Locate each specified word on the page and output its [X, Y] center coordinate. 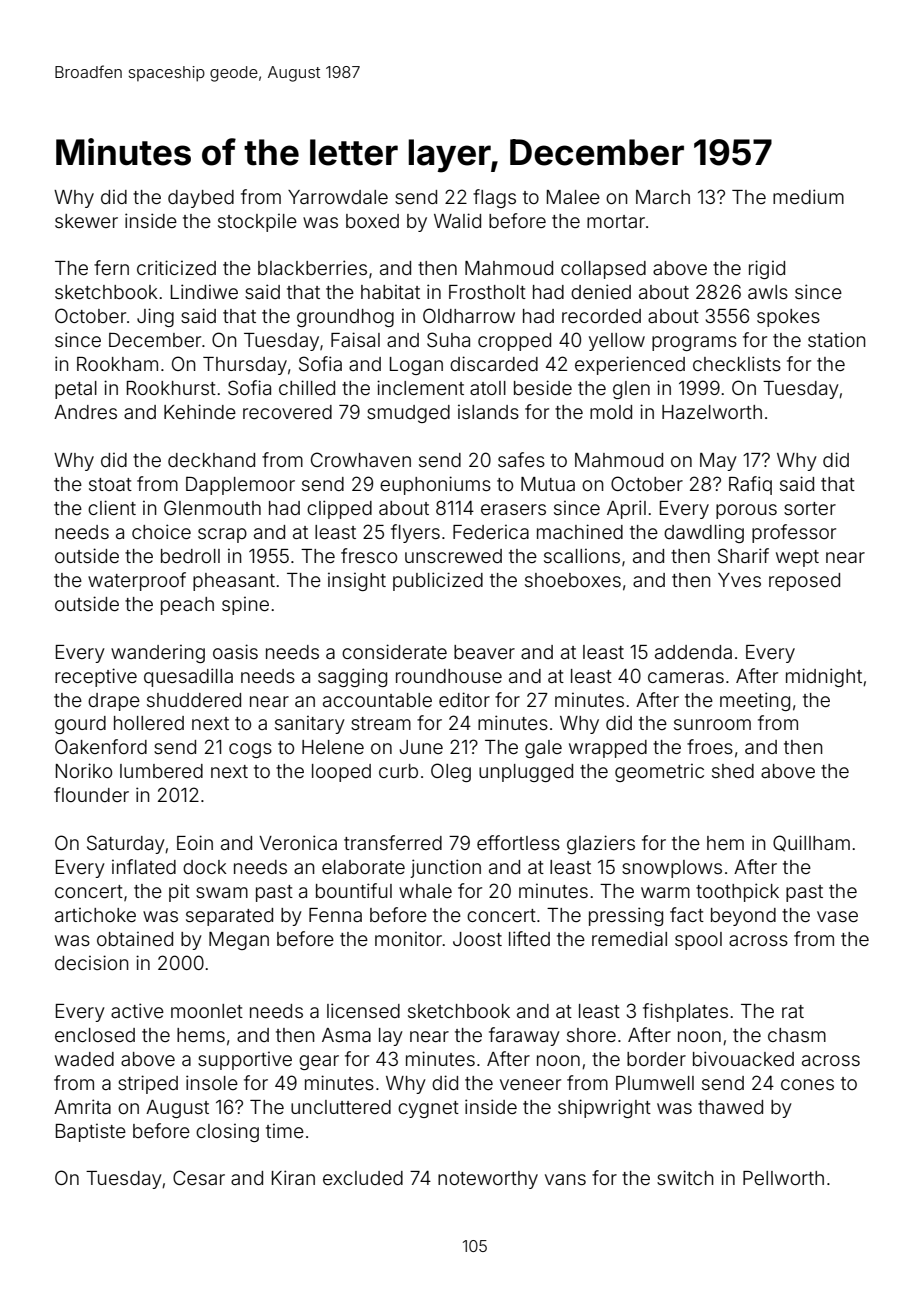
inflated [144, 866]
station [836, 339]
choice [161, 531]
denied [601, 291]
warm [665, 892]
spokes [788, 318]
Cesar [199, 1177]
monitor [408, 938]
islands [488, 411]
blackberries [312, 267]
